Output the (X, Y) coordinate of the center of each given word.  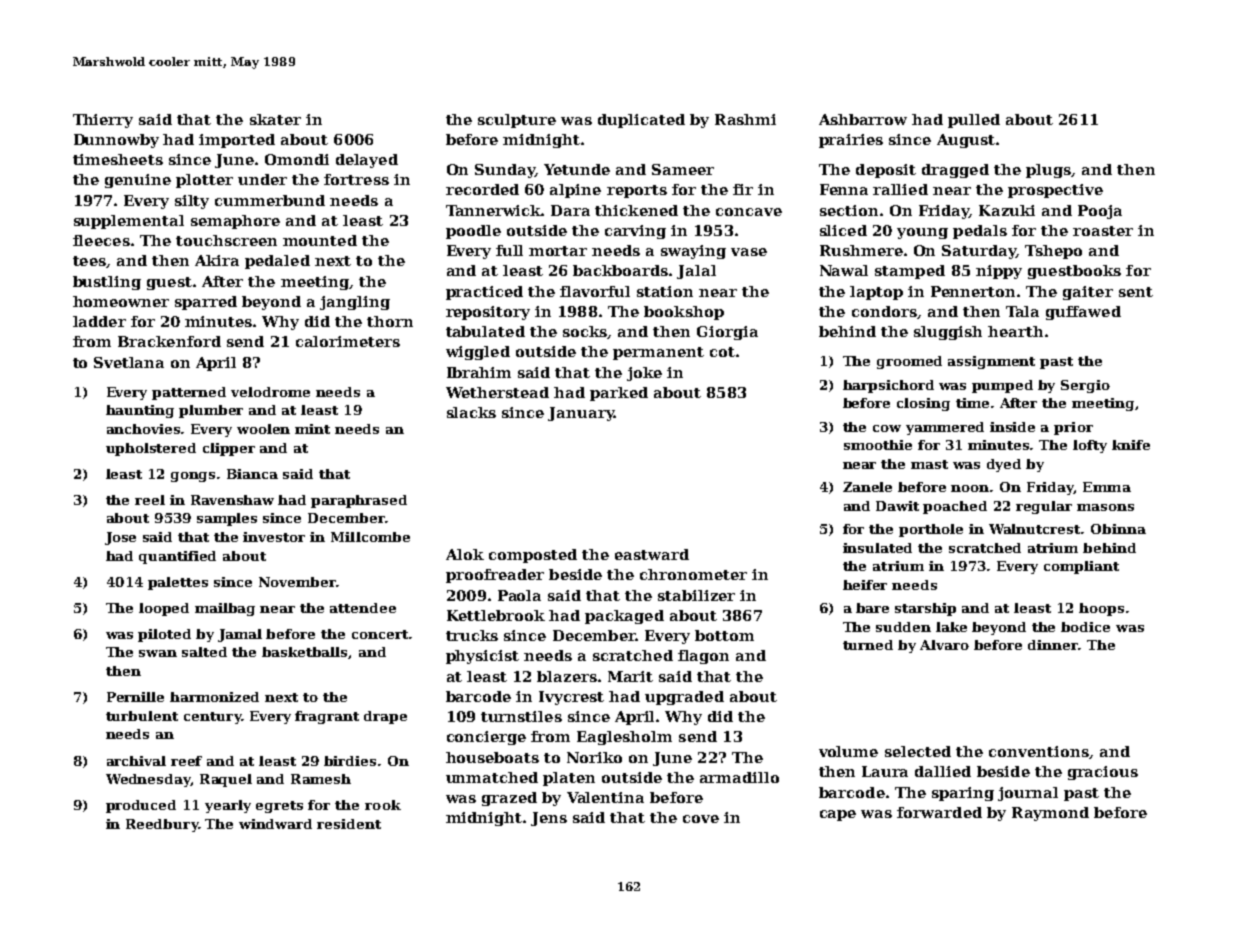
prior (1073, 428)
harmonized (214, 697)
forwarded (939, 812)
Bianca (252, 474)
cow (887, 428)
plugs (1049, 171)
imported (237, 141)
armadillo (739, 777)
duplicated (641, 121)
